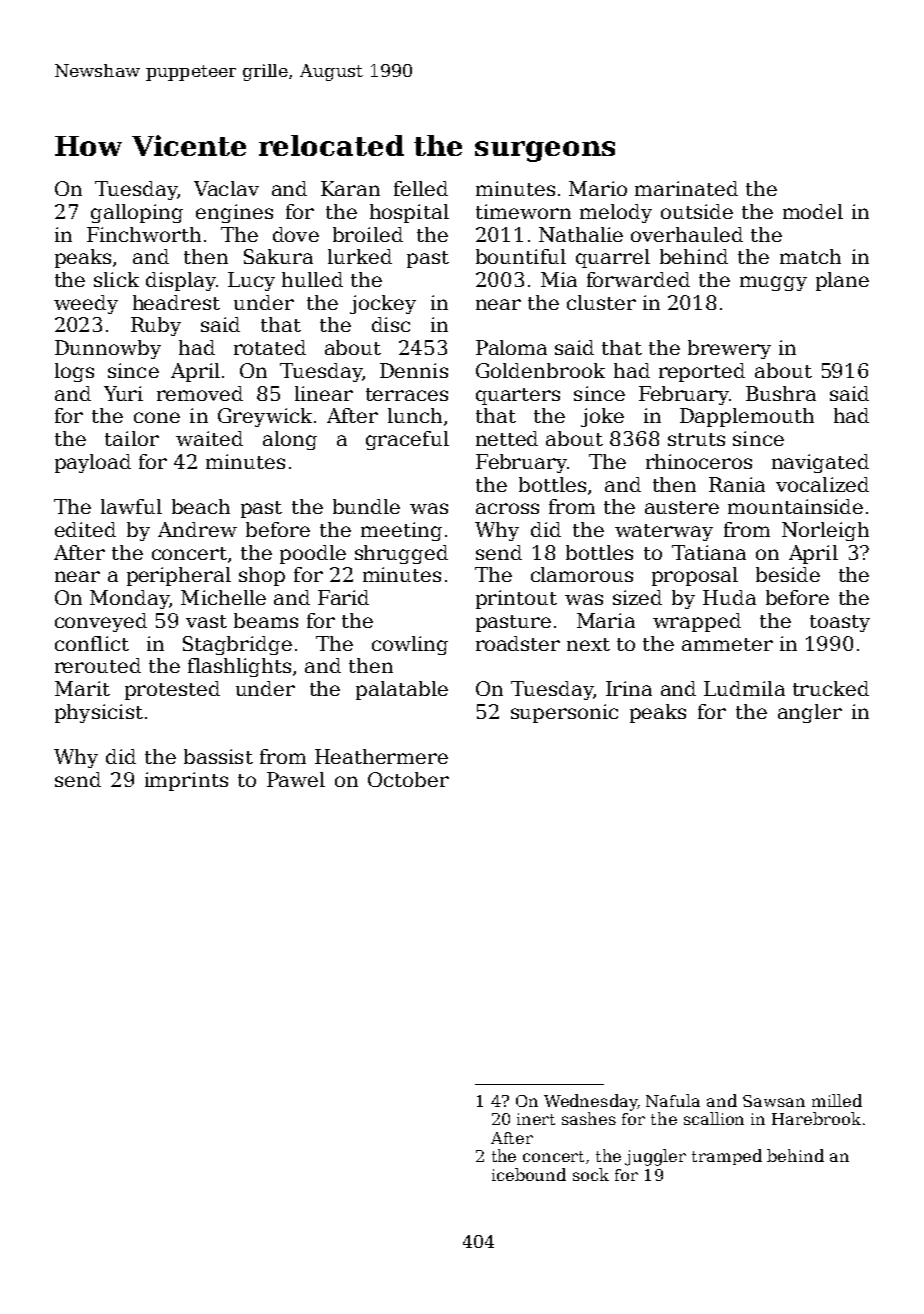 The width and height of the screenshot is (924, 1314). Describe the element at coordinates (529, 1174) in the screenshot. I see `icebound` at that location.
